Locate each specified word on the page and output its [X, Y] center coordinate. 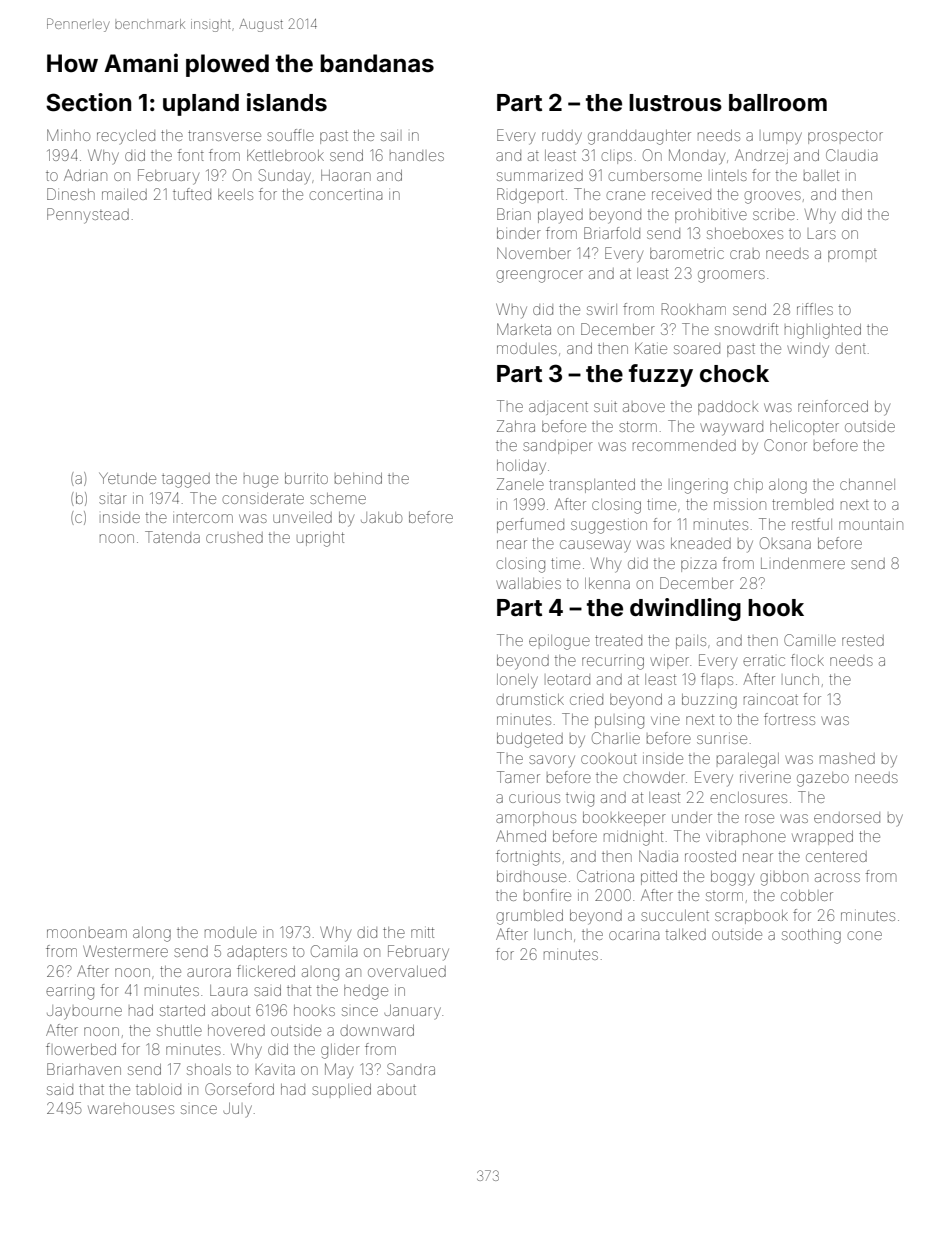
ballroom [778, 103]
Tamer [518, 777]
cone [864, 935]
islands [287, 102]
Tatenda [172, 537]
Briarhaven [84, 1069]
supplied [341, 1091]
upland [201, 105]
